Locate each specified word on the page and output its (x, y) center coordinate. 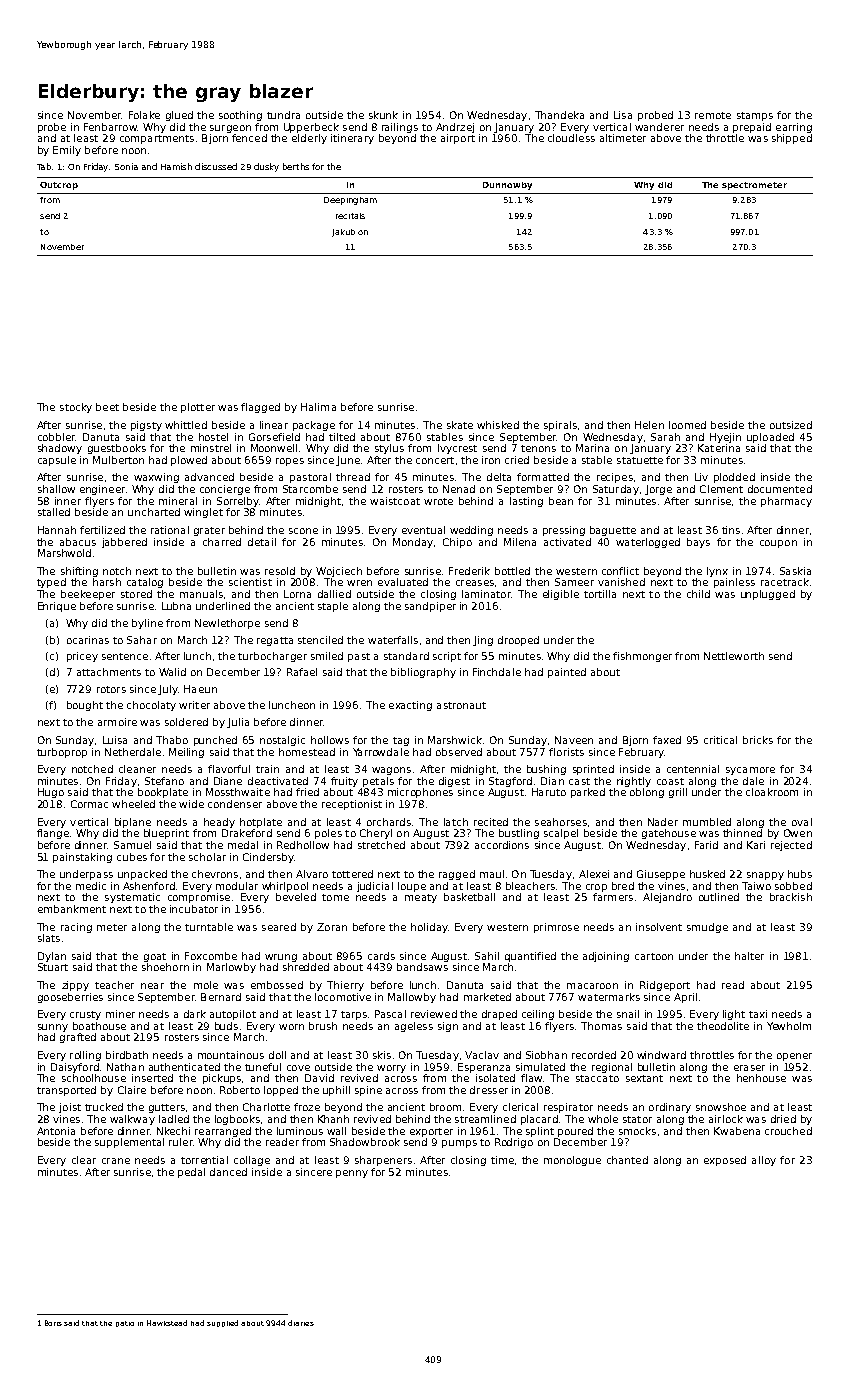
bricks (758, 740)
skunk (383, 115)
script (447, 657)
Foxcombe (211, 956)
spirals (560, 426)
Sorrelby (238, 502)
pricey (82, 657)
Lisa (623, 115)
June (348, 461)
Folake (144, 115)
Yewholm (789, 1026)
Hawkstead (167, 1323)
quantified (530, 957)
